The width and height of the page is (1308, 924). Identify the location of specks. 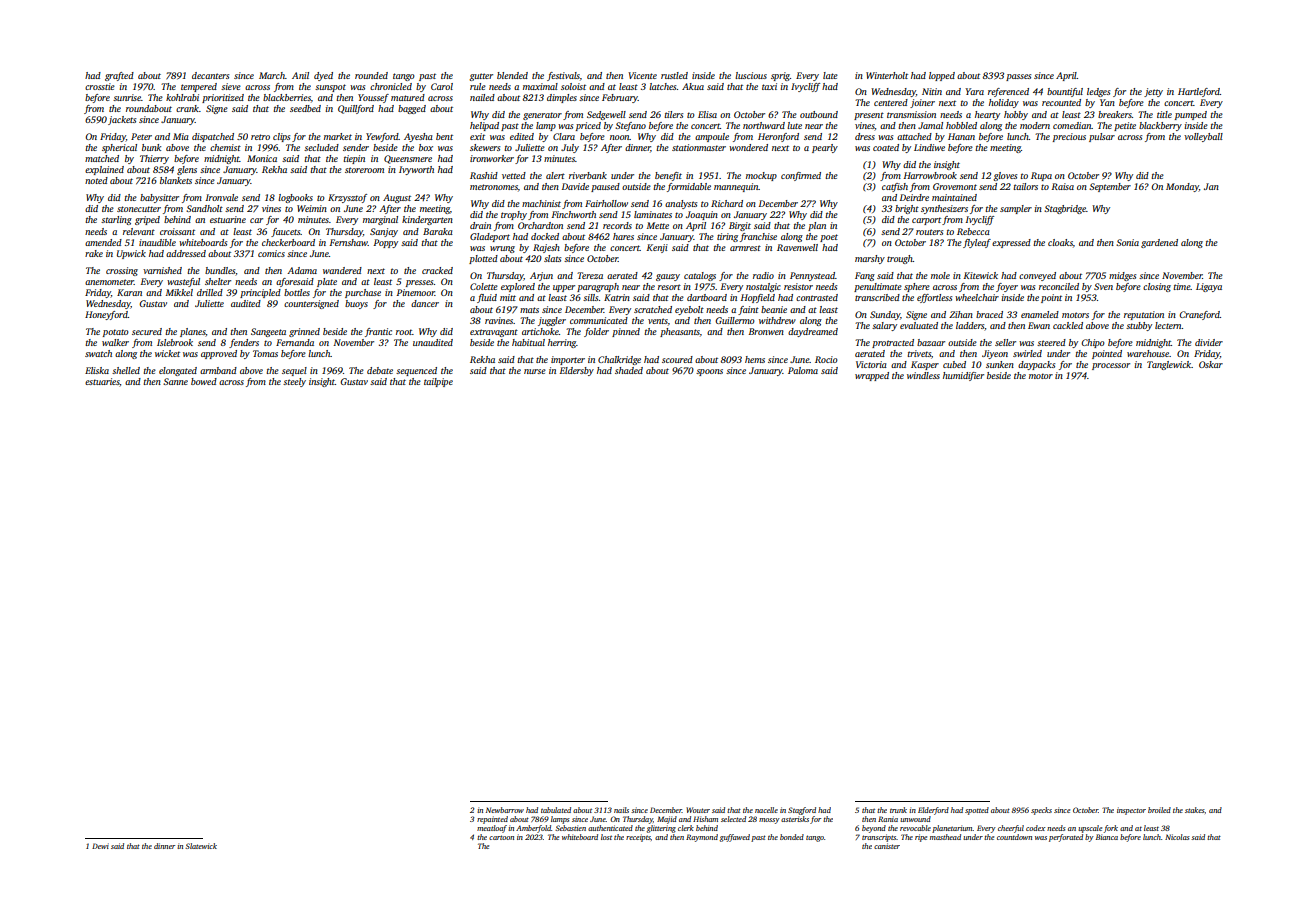
(1041, 811).
